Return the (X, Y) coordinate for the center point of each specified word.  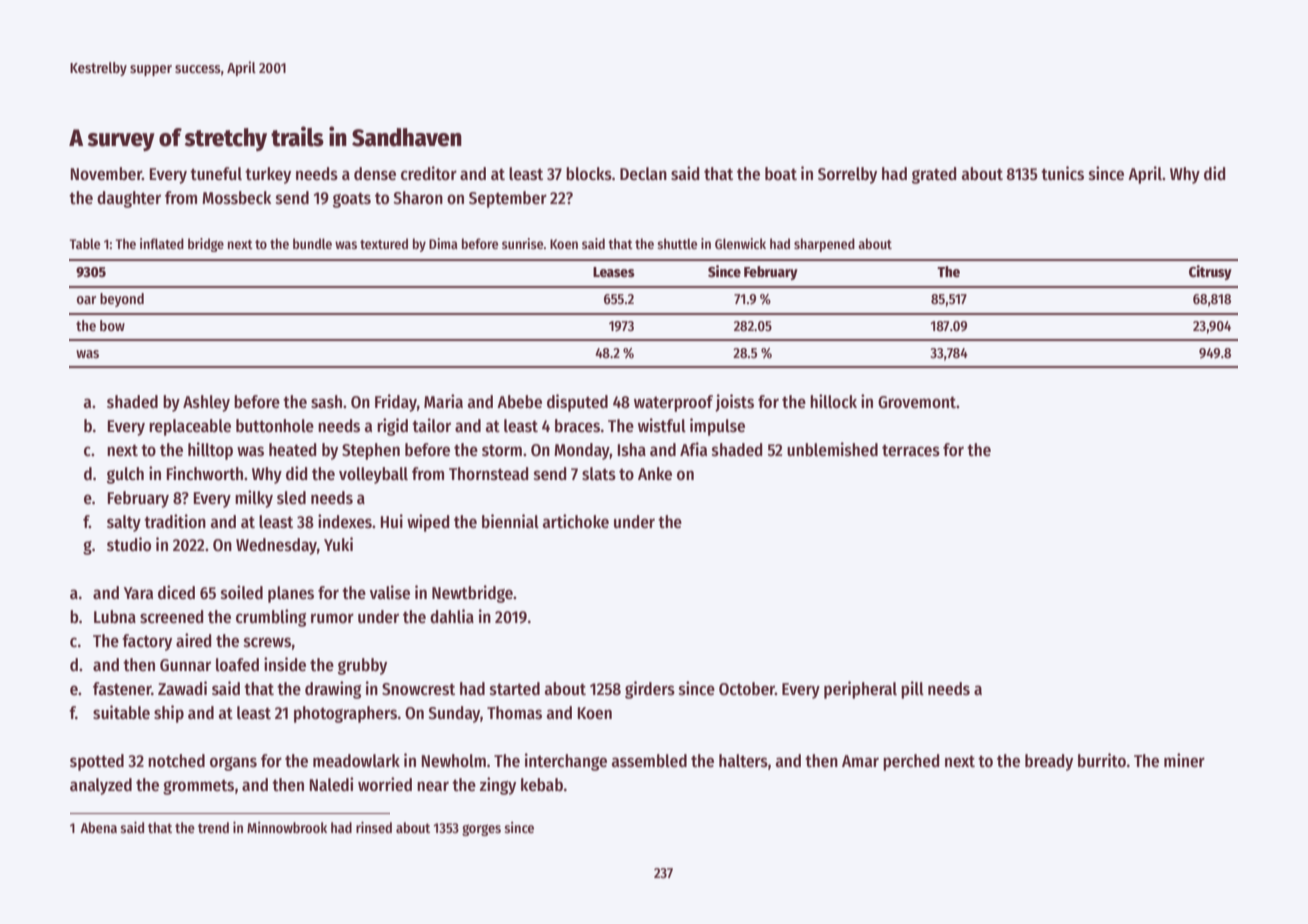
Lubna (115, 616)
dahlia (452, 616)
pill (912, 690)
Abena (98, 827)
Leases (614, 272)
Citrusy (1210, 272)
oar (86, 300)
